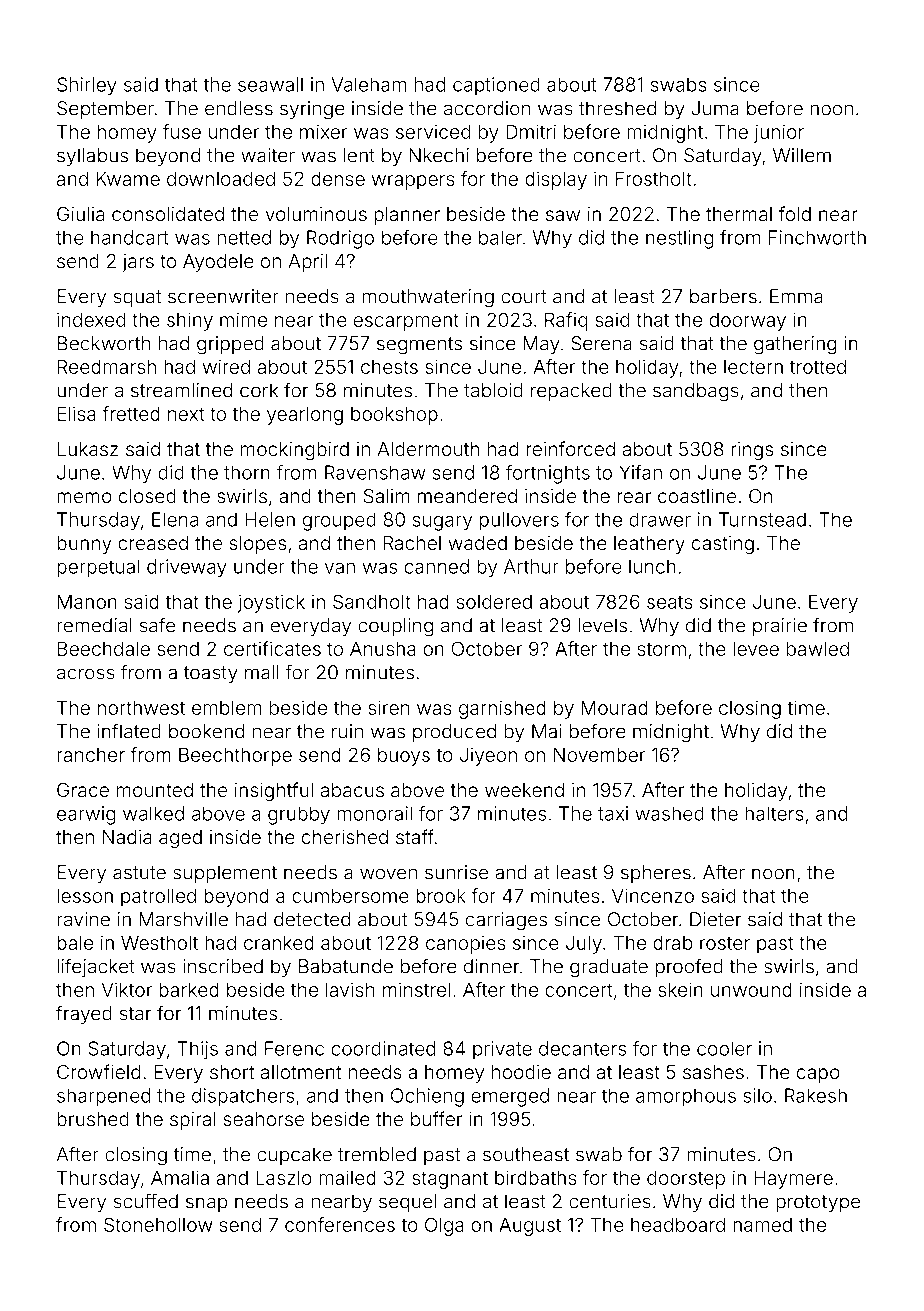 This page has width=924, height=1311. I want to click on chests, so click(389, 367).
